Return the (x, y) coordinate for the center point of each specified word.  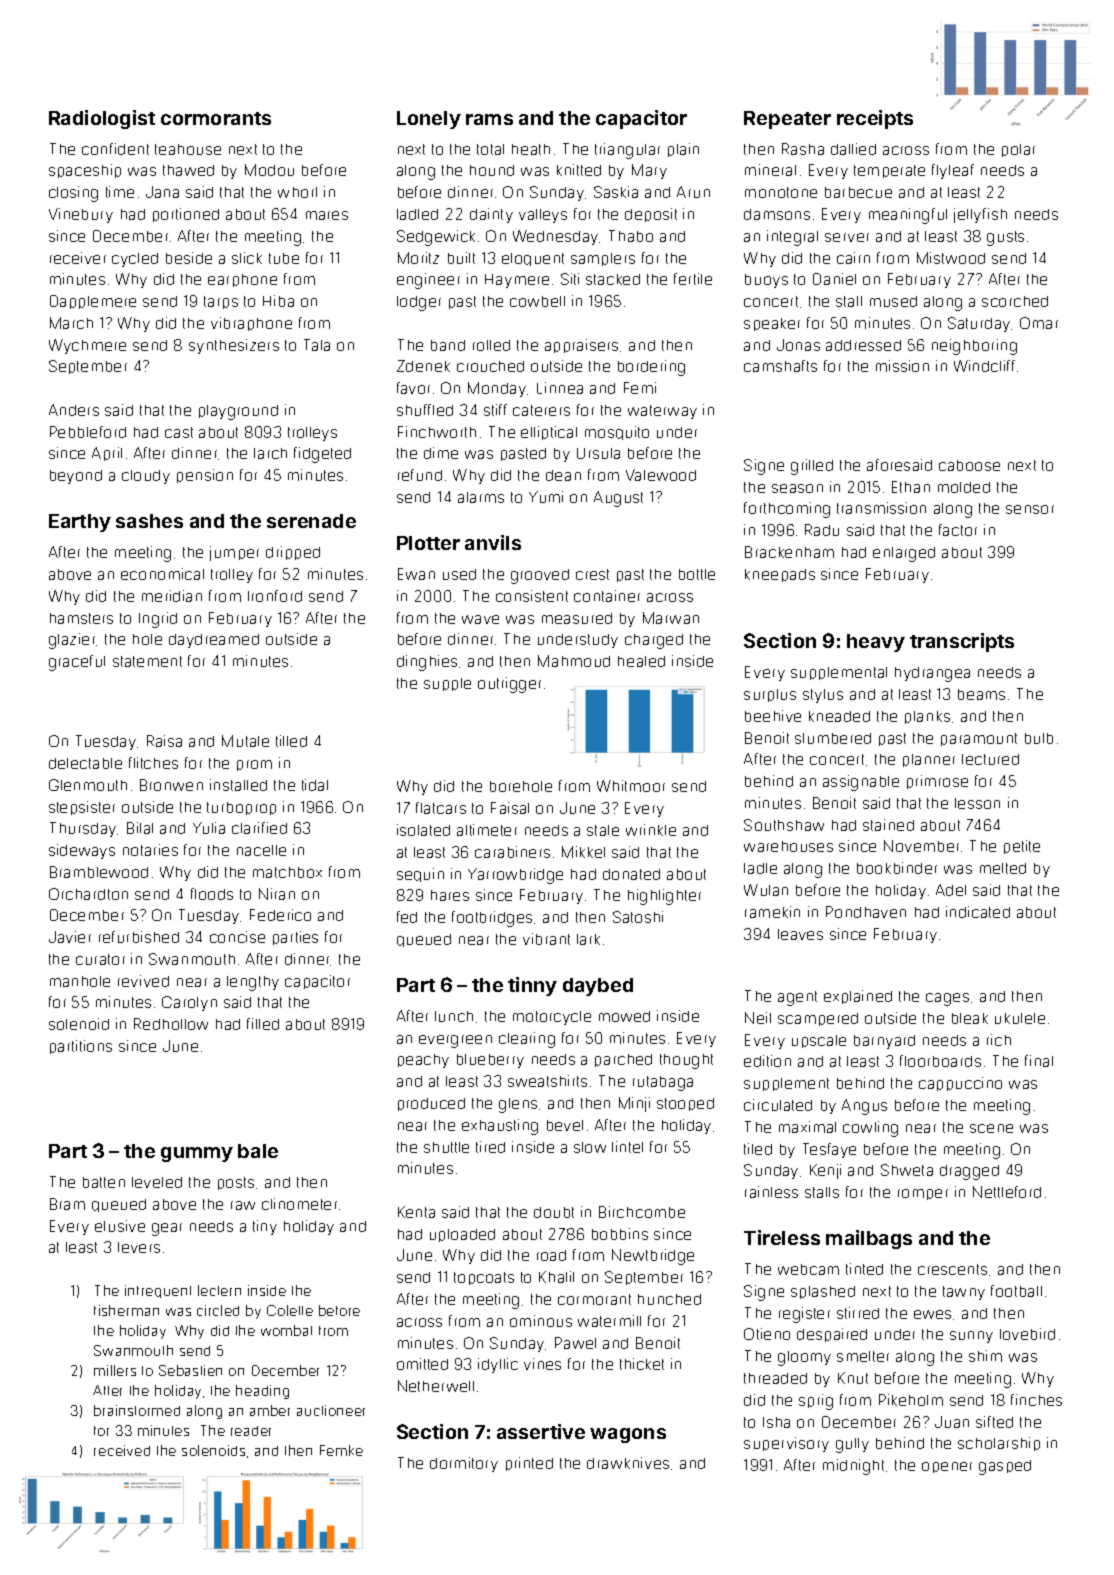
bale (258, 1151)
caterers (541, 410)
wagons (628, 1435)
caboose (969, 465)
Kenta (416, 1212)
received (122, 1450)
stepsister (82, 808)
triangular (627, 151)
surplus (770, 695)
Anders (74, 410)
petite (1022, 847)
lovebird (1027, 1334)
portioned (186, 215)
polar (1018, 150)
